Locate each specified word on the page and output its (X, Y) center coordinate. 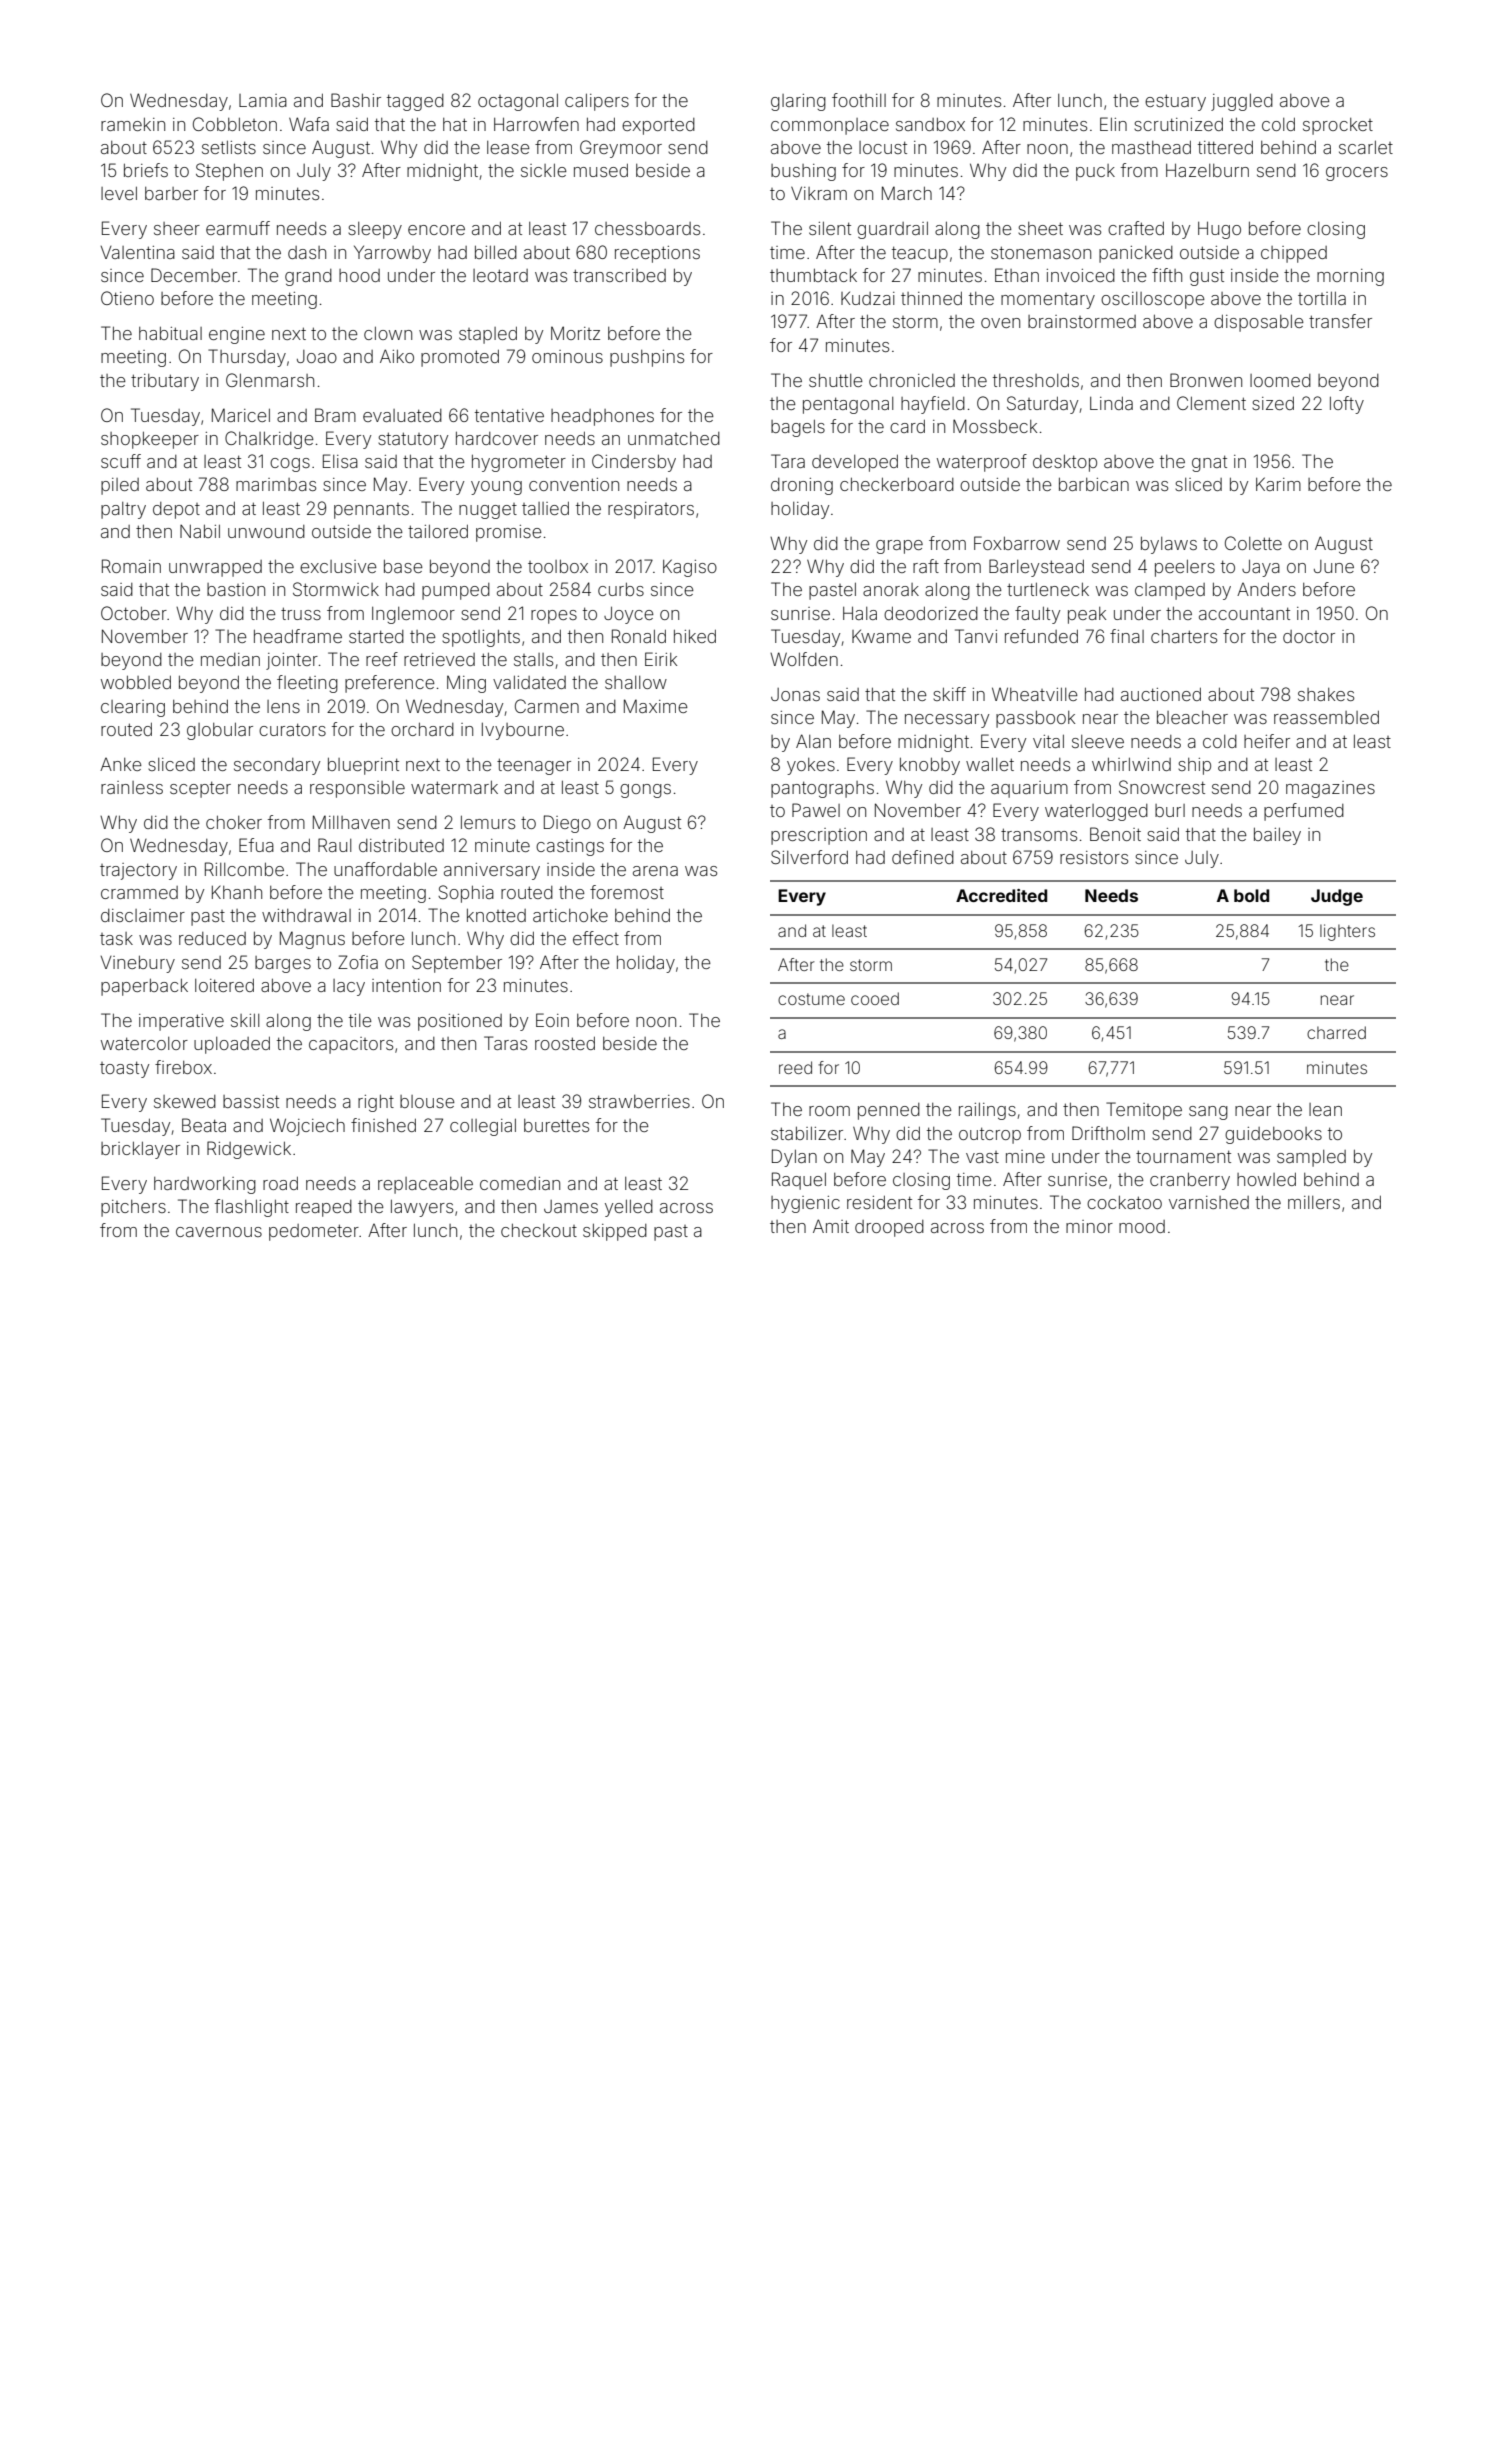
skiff (949, 694)
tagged (415, 102)
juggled (1242, 102)
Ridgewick (249, 1150)
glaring (798, 102)
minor (1089, 1226)
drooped (889, 1228)
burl (1170, 810)
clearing (133, 708)
